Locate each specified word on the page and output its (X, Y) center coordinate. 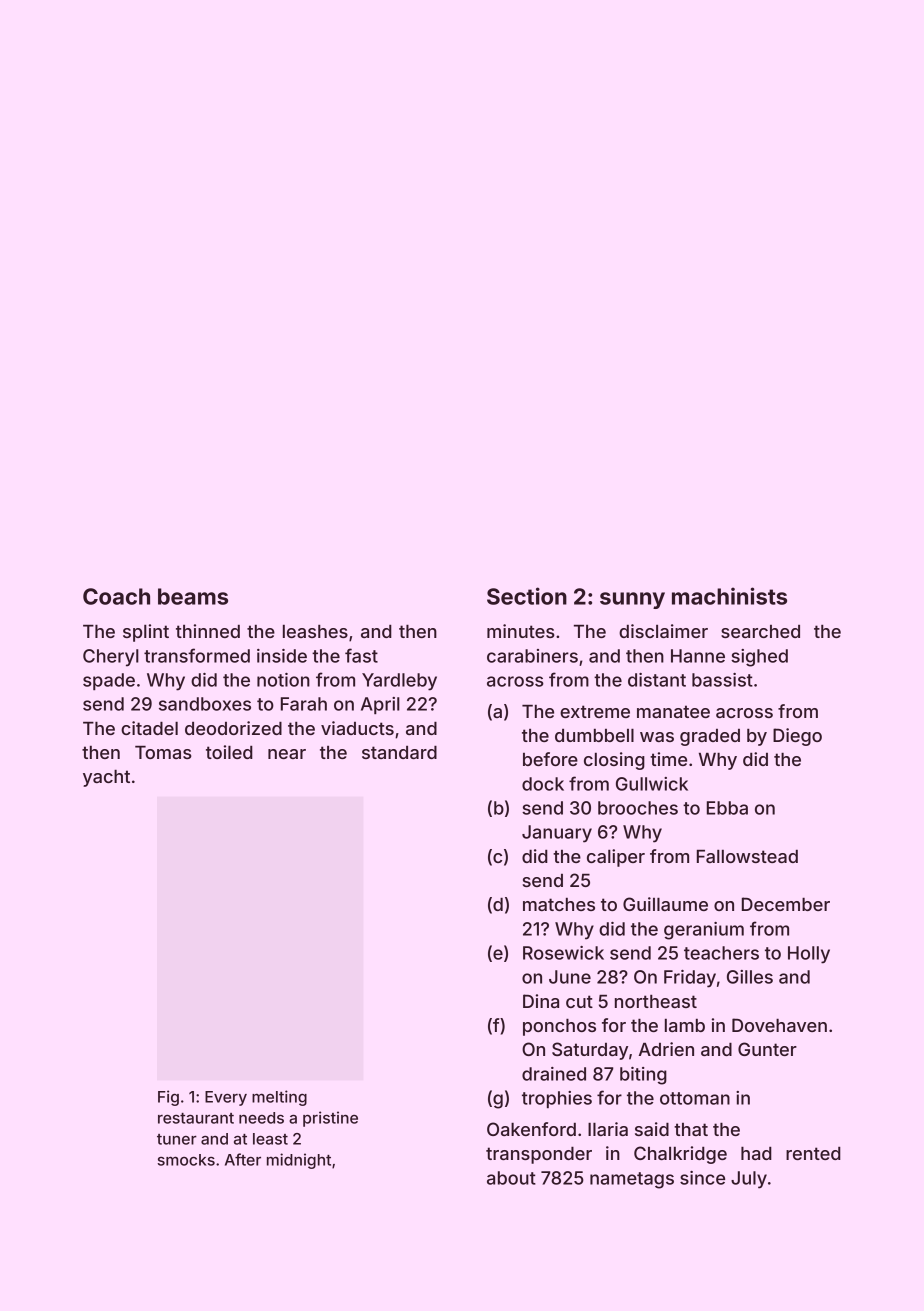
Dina (541, 1001)
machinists (729, 596)
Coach (116, 596)
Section (527, 596)
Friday (690, 979)
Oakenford (531, 1129)
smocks (186, 1160)
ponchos (559, 1027)
